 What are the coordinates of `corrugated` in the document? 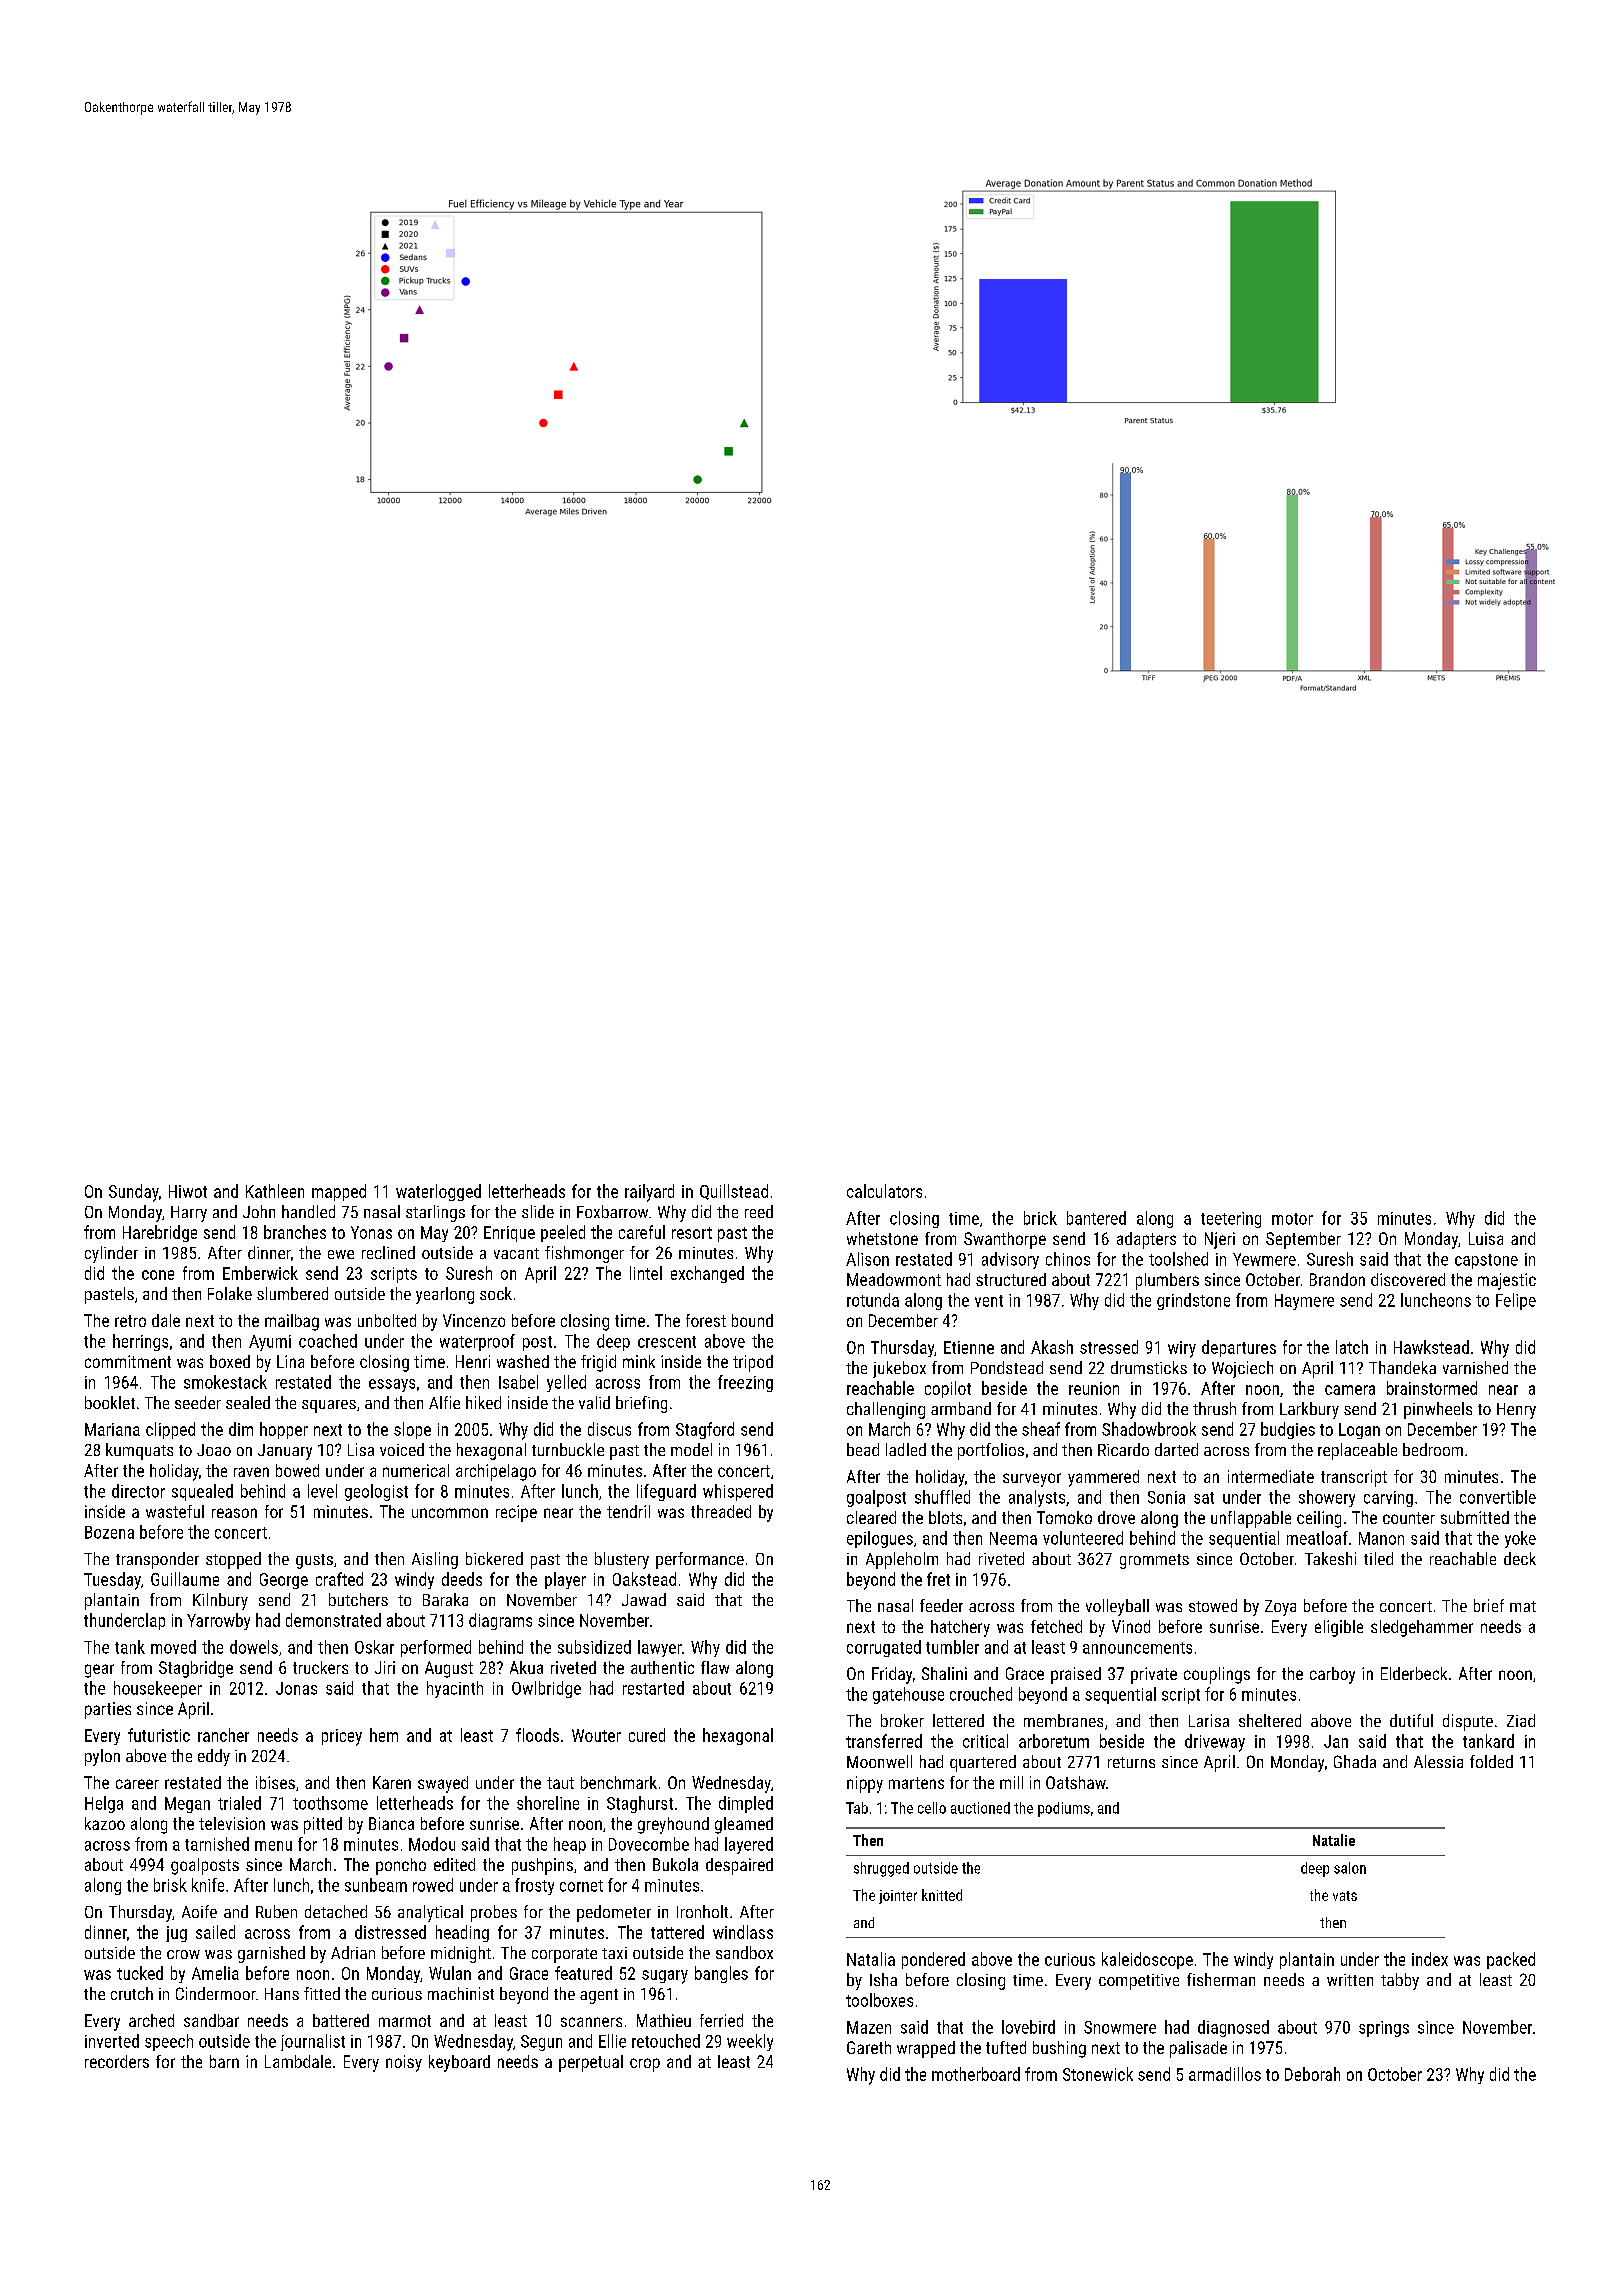 It's located at (884, 1648).
